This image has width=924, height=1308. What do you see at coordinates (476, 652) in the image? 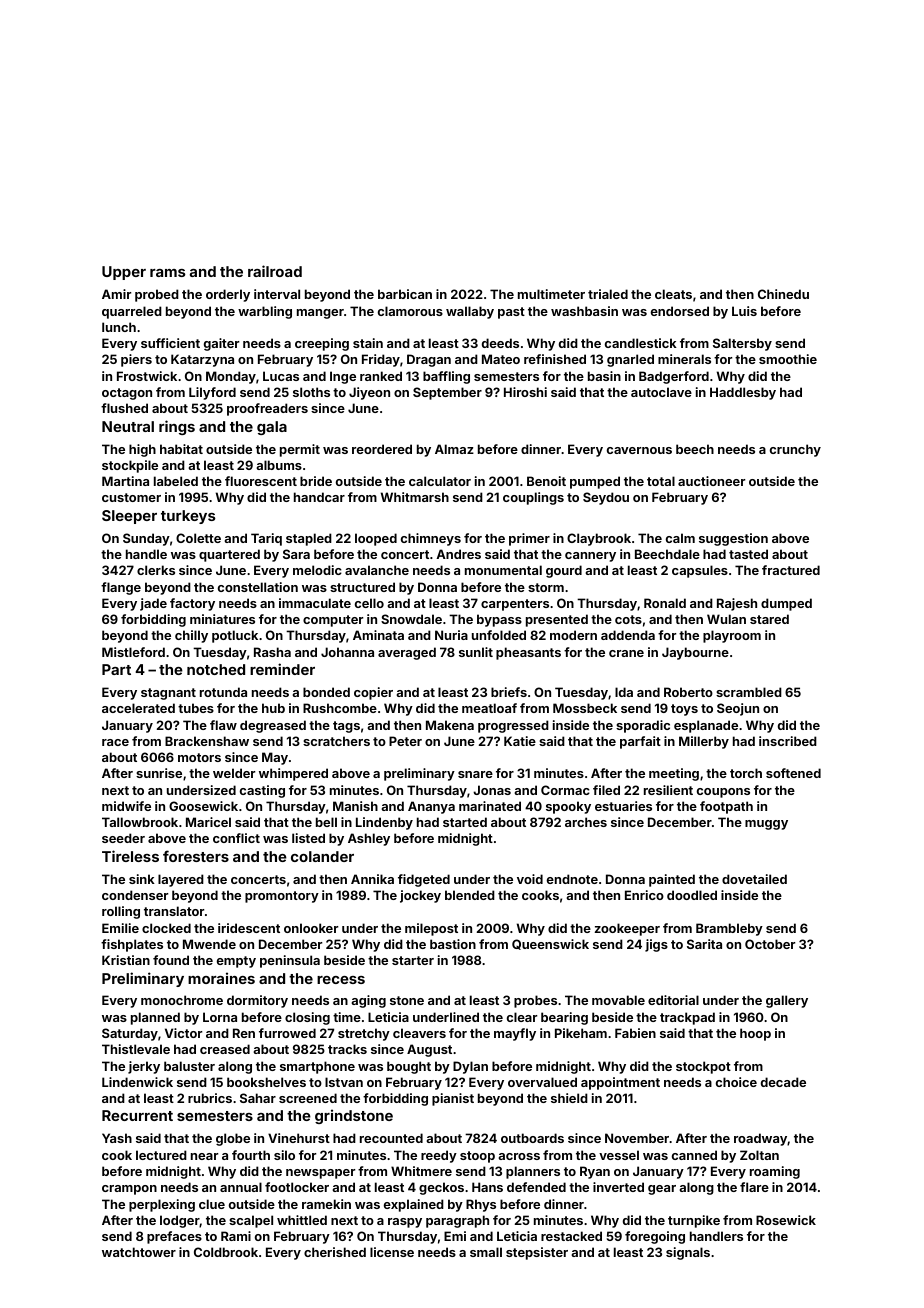
I see `sunlit` at bounding box center [476, 652].
